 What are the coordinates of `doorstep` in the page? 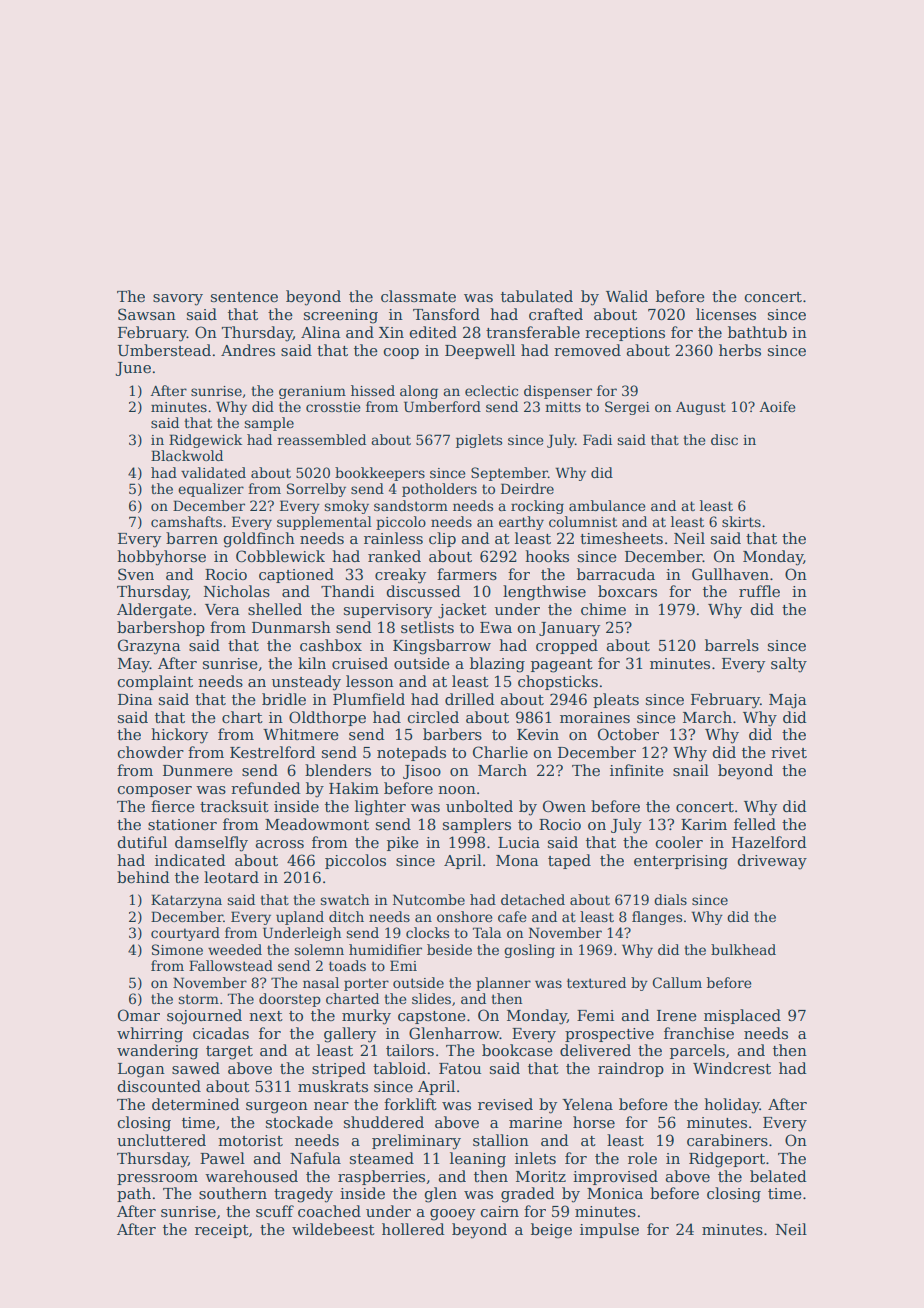 It's located at (290, 1000).
